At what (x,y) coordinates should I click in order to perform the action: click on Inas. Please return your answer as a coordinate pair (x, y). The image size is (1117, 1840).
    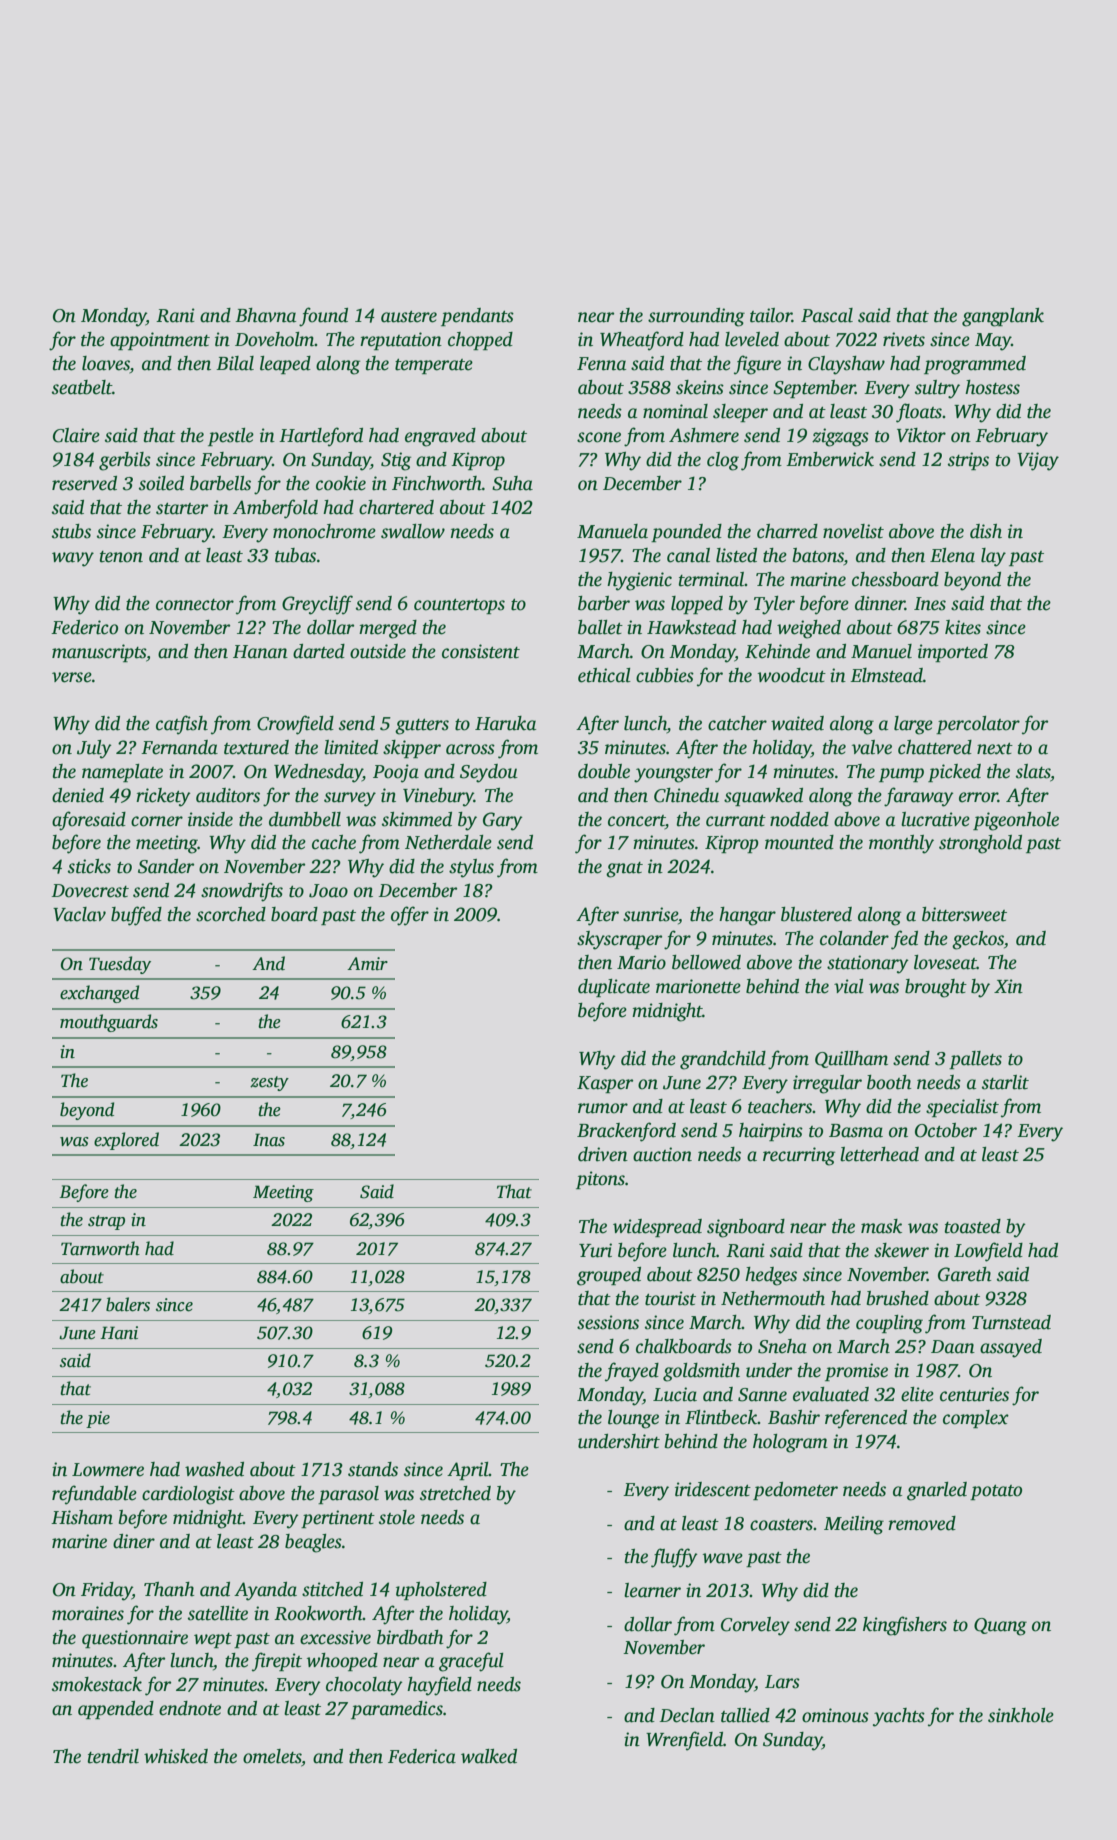
    Looking at the image, I should click on (269, 1140).
